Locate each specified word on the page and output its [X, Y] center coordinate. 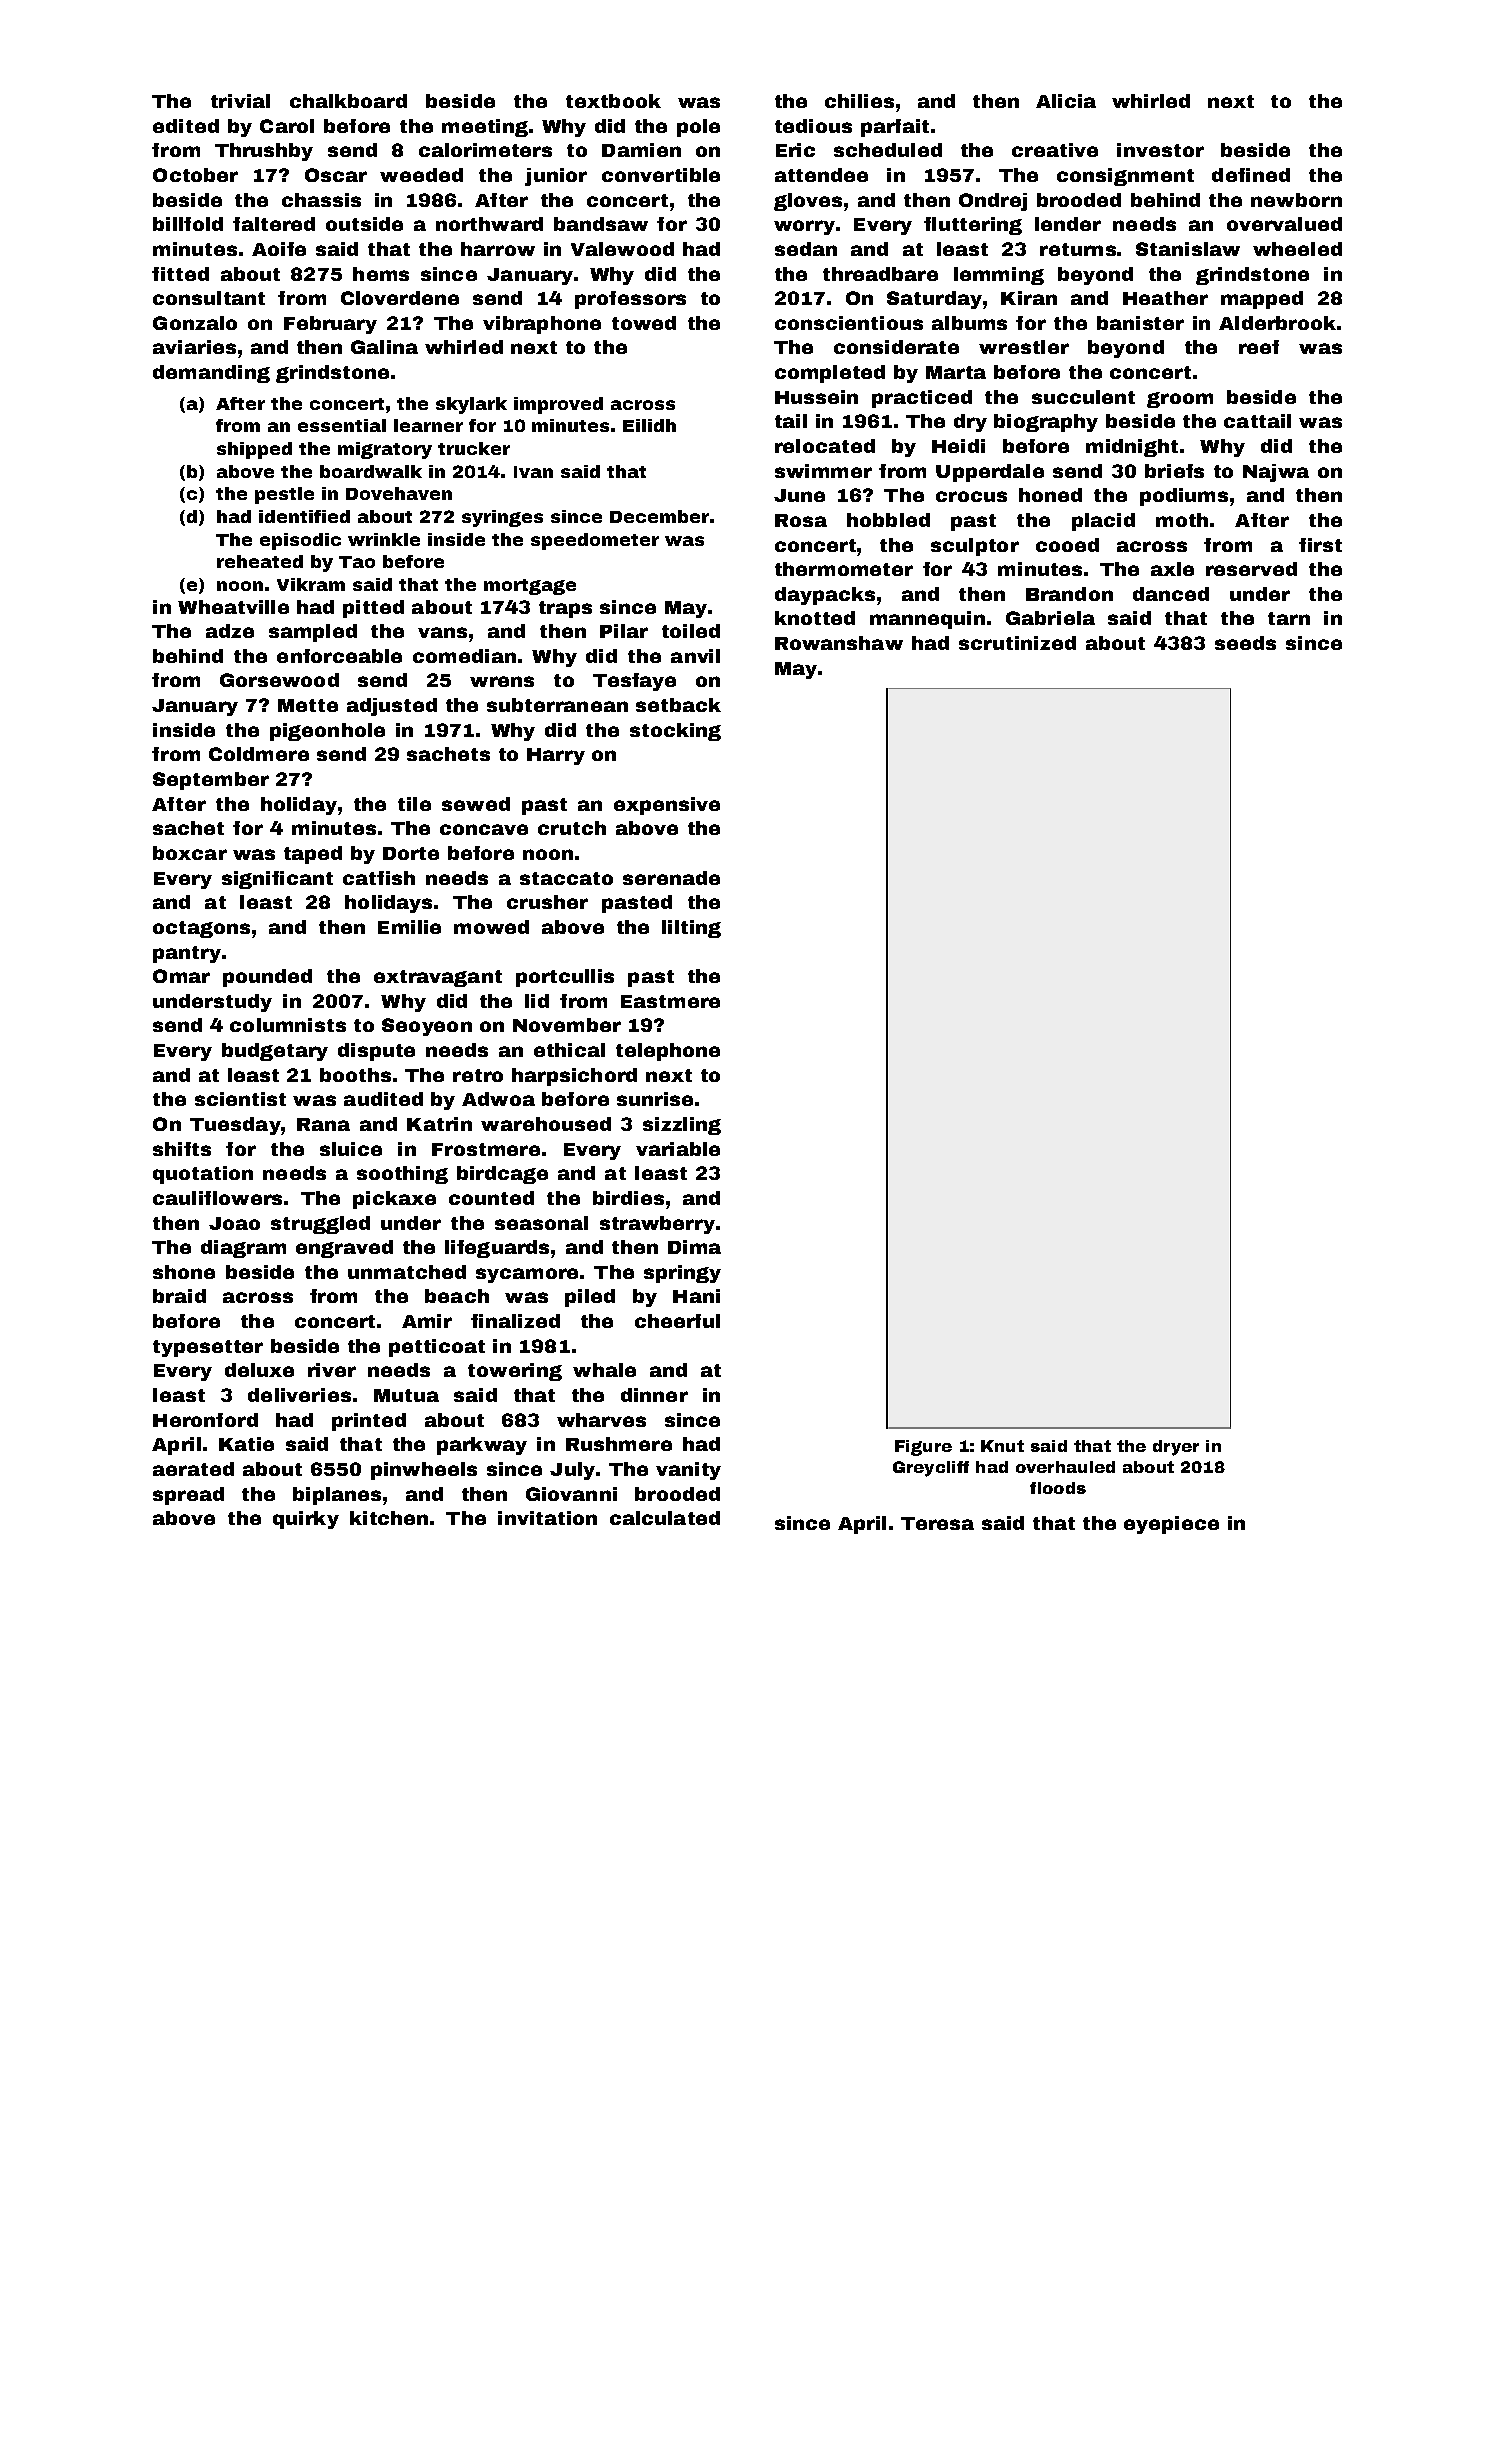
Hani [696, 1296]
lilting [691, 929]
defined [1251, 175]
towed [644, 323]
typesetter [208, 1348]
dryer [1176, 1448]
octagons [201, 929]
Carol [287, 126]
